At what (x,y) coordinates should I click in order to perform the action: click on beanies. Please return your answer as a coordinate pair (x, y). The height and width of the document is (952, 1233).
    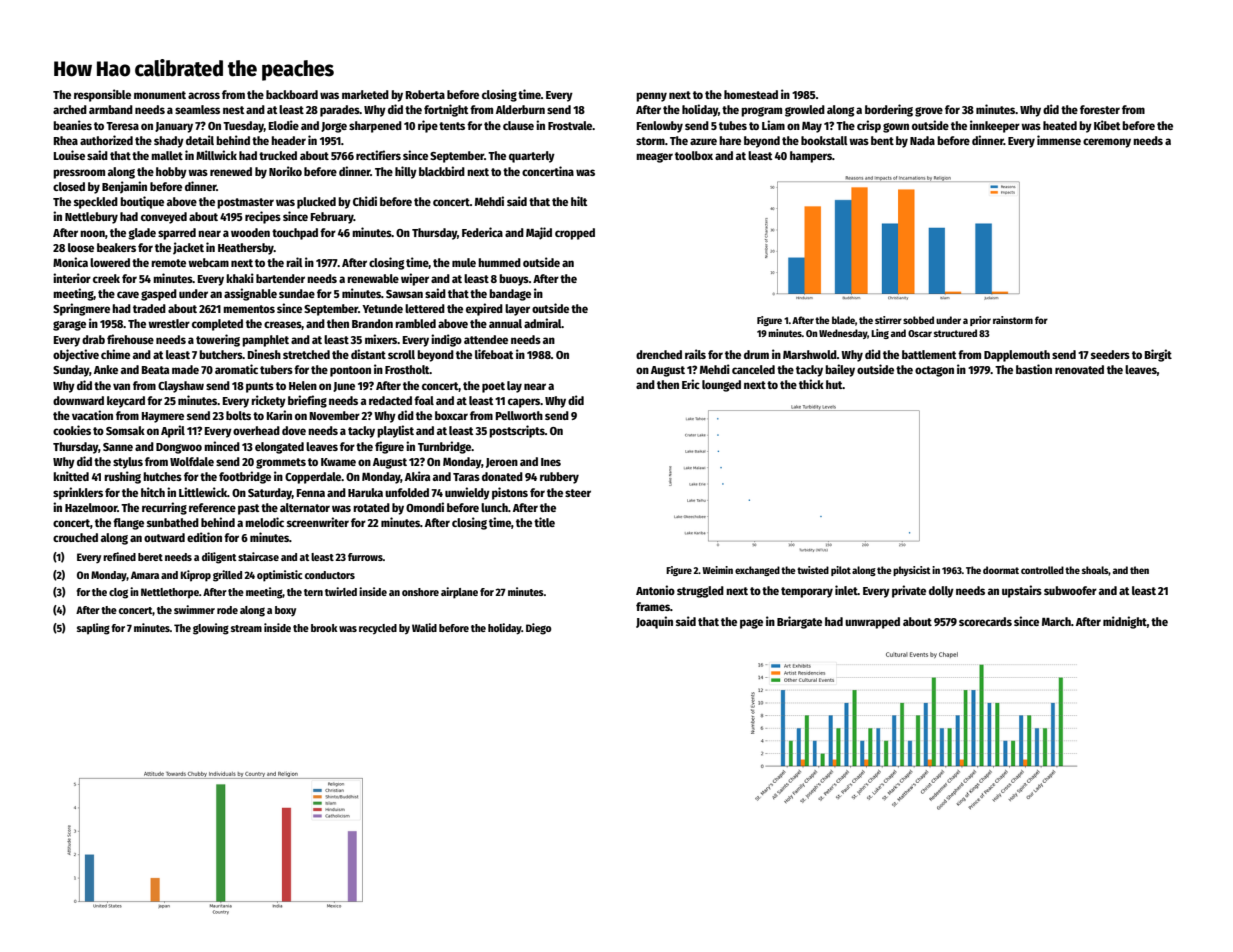
    Looking at the image, I should click on (72, 125).
